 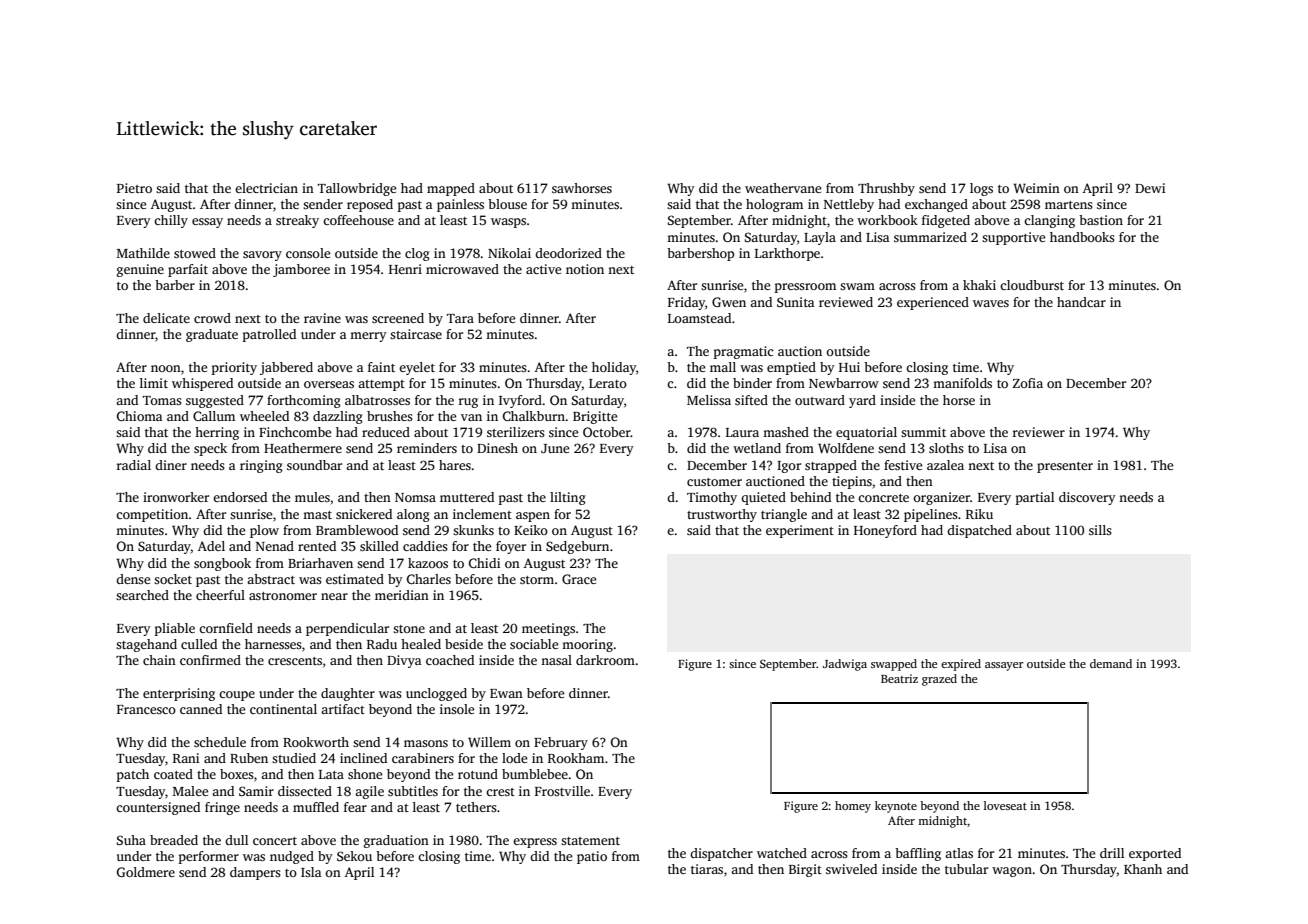 I want to click on confirmed, so click(x=210, y=660).
